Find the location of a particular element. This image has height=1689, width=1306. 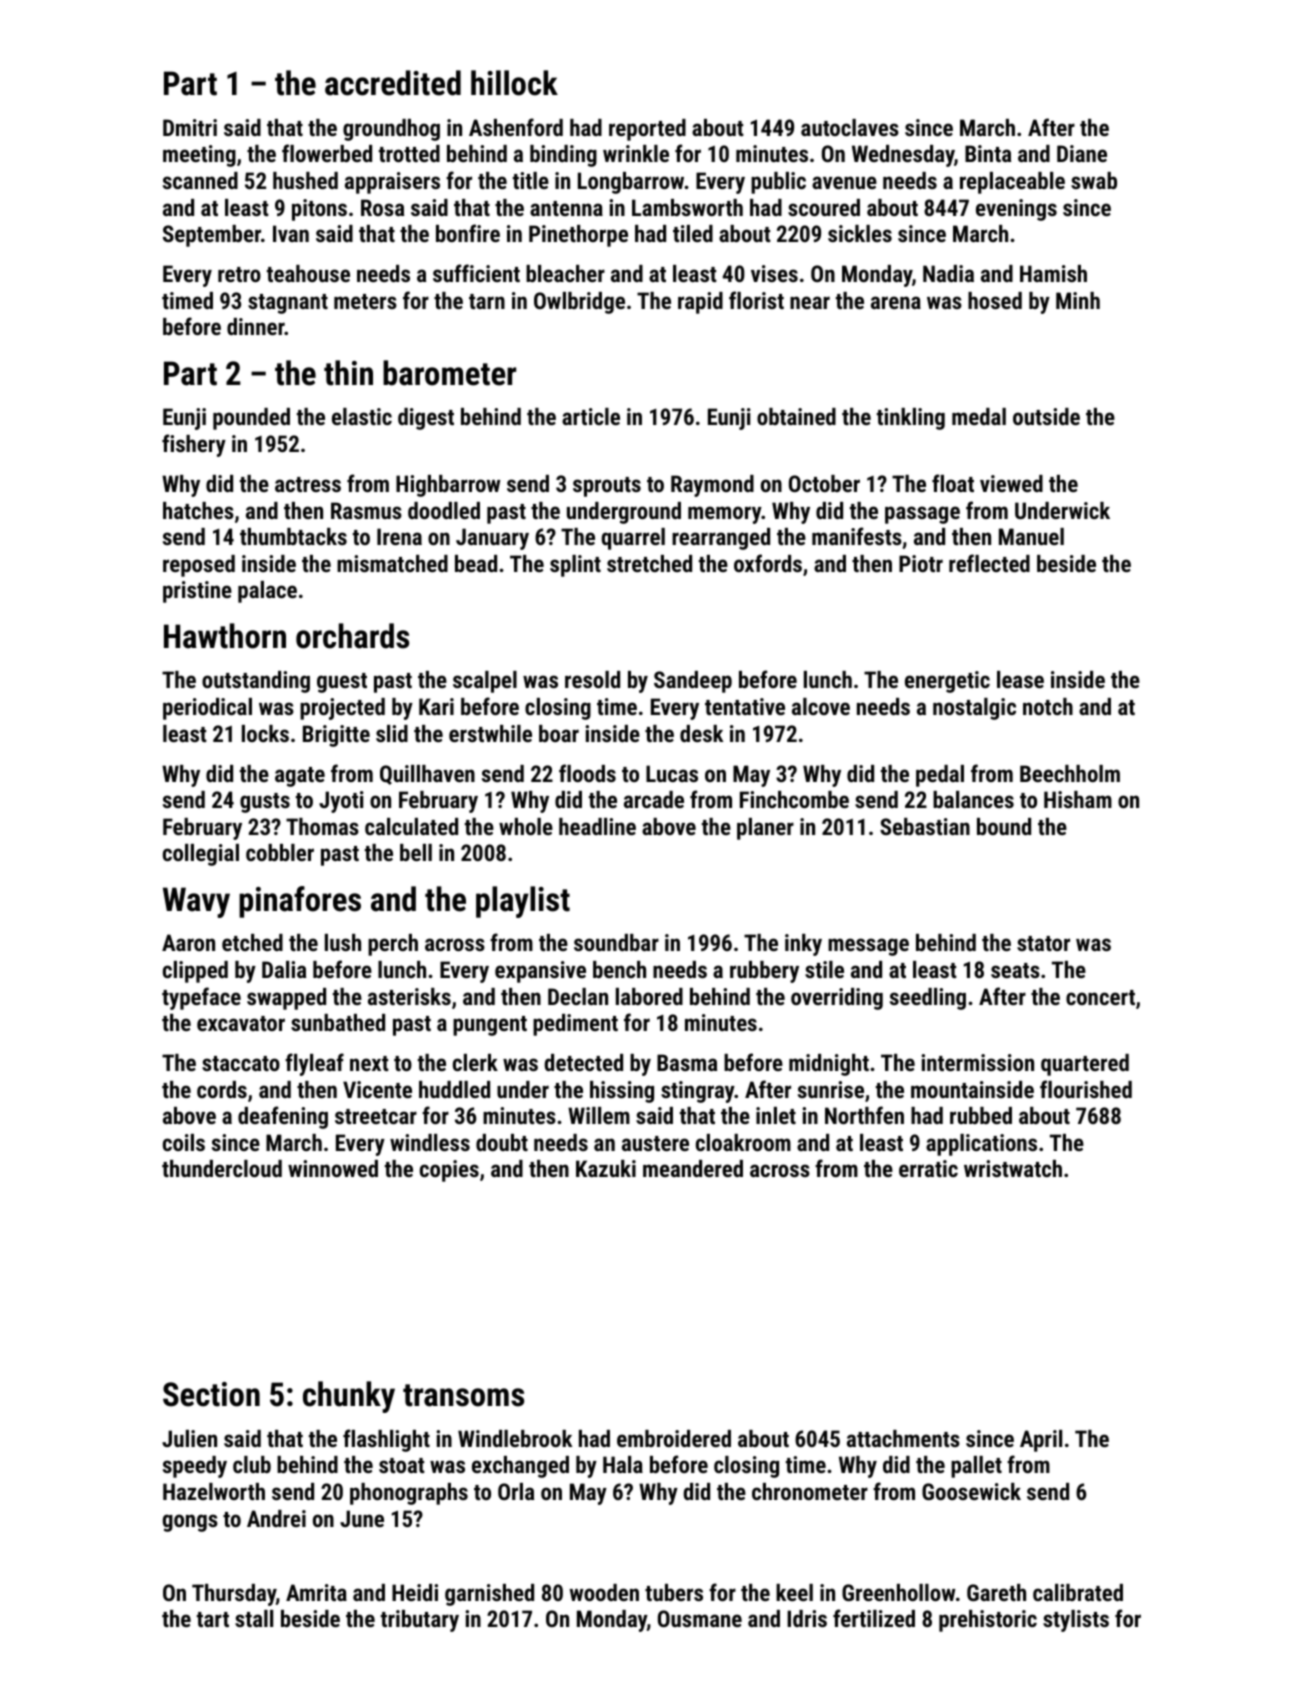

scanned is located at coordinates (200, 180).
